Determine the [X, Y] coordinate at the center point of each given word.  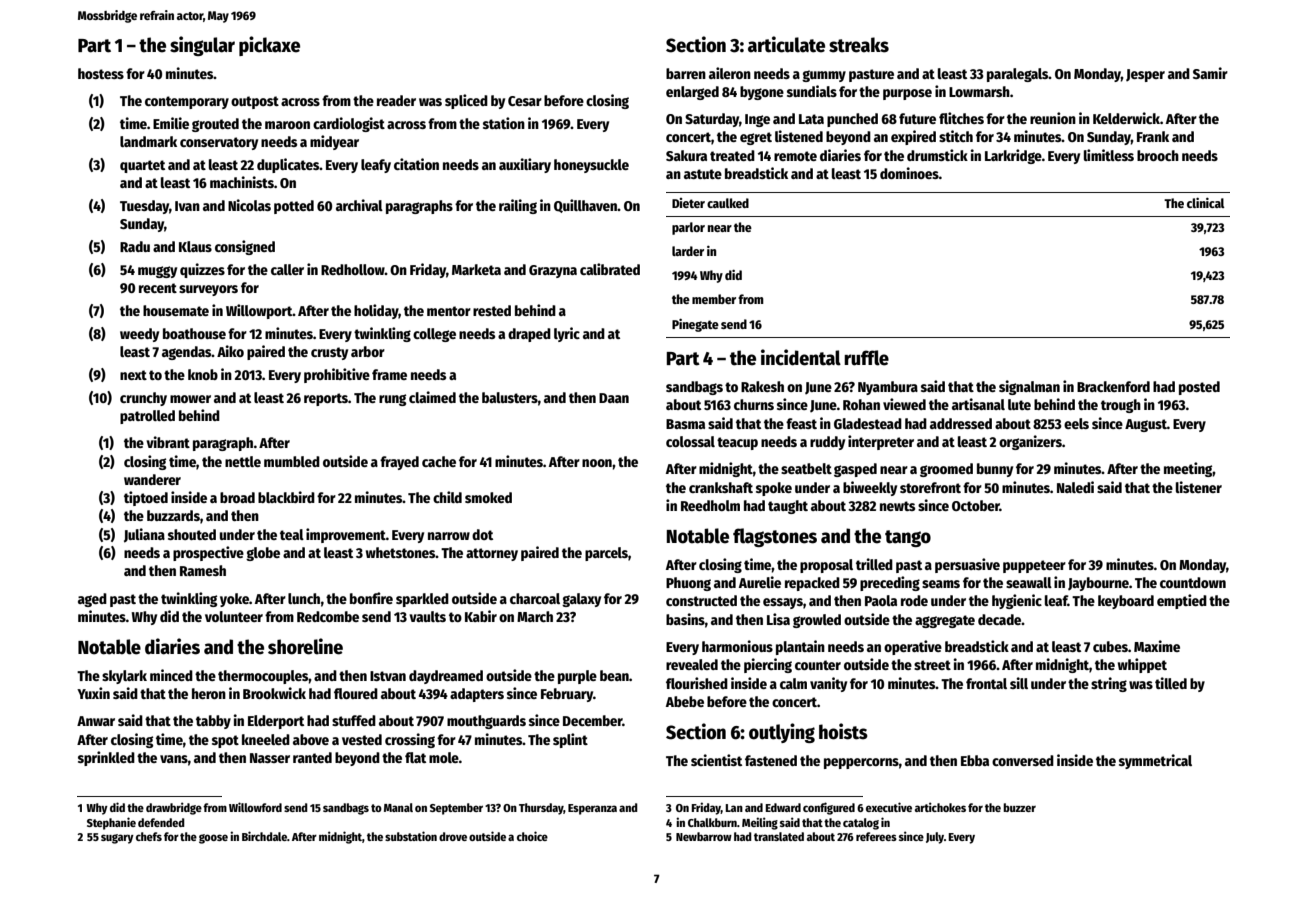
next [133, 375]
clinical [1206, 202]
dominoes [909, 173]
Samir [1210, 73]
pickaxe [269, 46]
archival [359, 205]
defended [161, 822]
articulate [786, 44]
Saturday [712, 120]
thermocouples [263, 677]
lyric [567, 334]
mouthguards [486, 722]
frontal [986, 683]
